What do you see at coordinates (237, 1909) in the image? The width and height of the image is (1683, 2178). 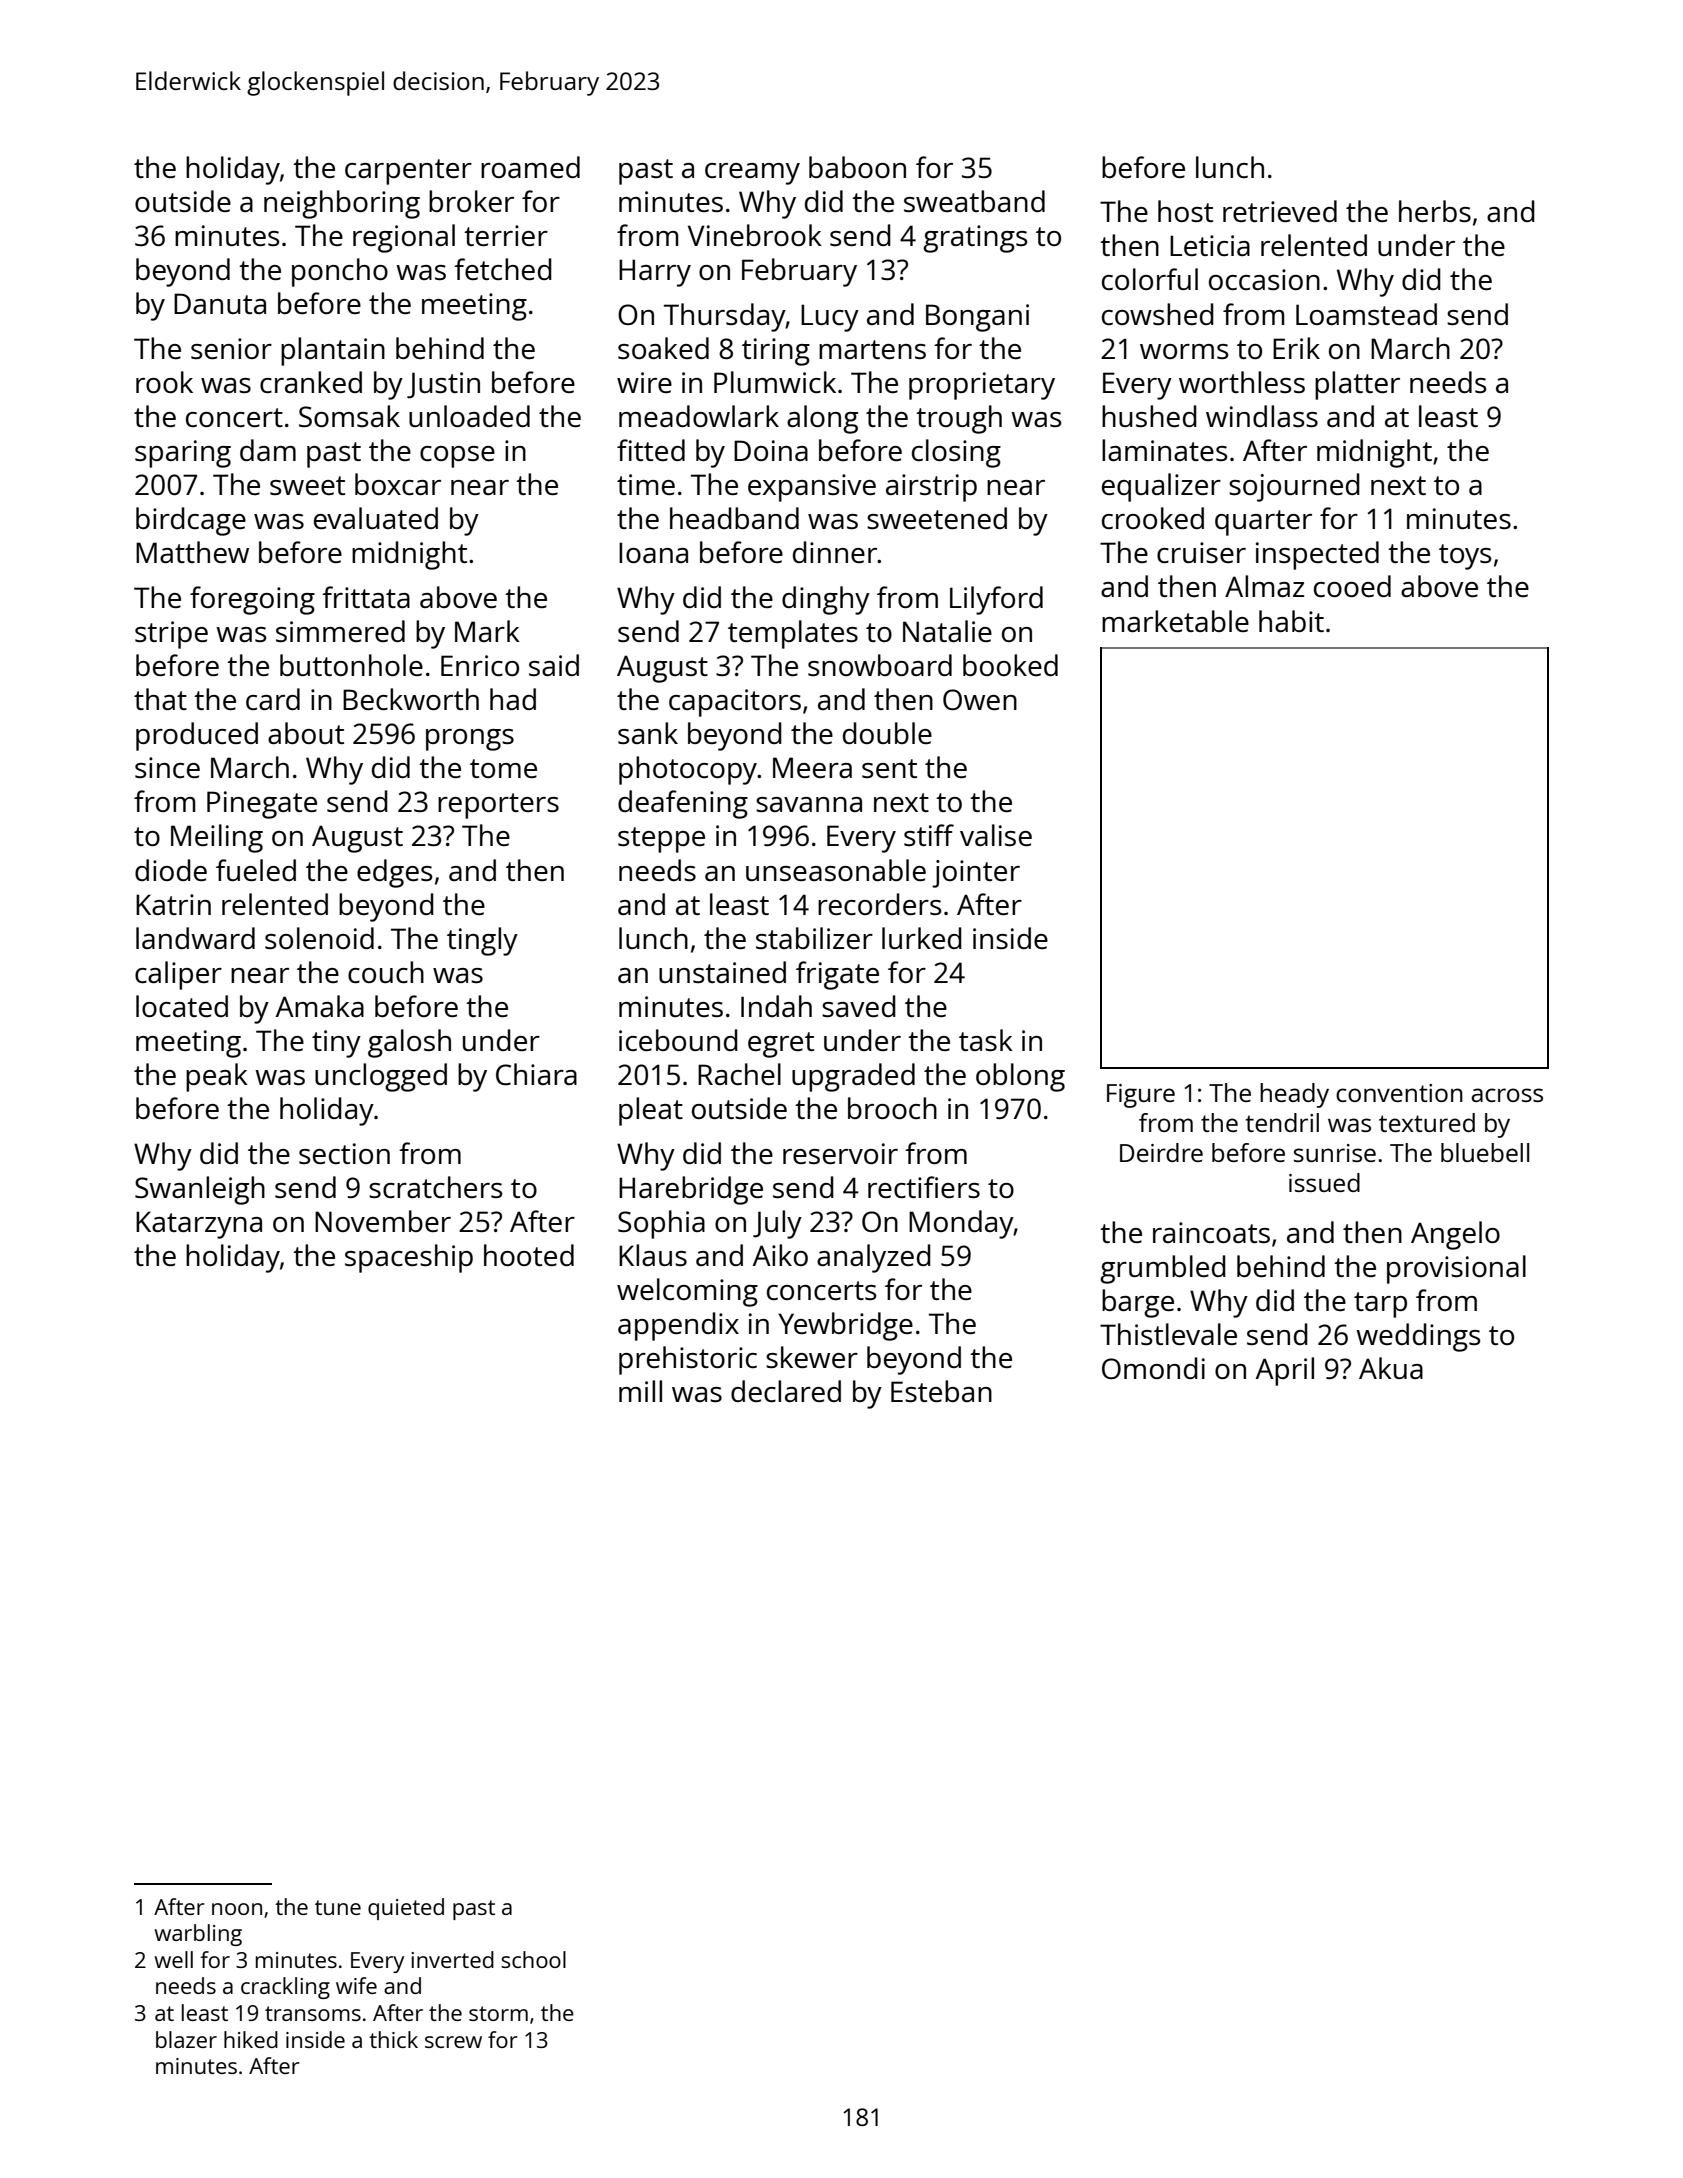 I see `noon` at bounding box center [237, 1909].
